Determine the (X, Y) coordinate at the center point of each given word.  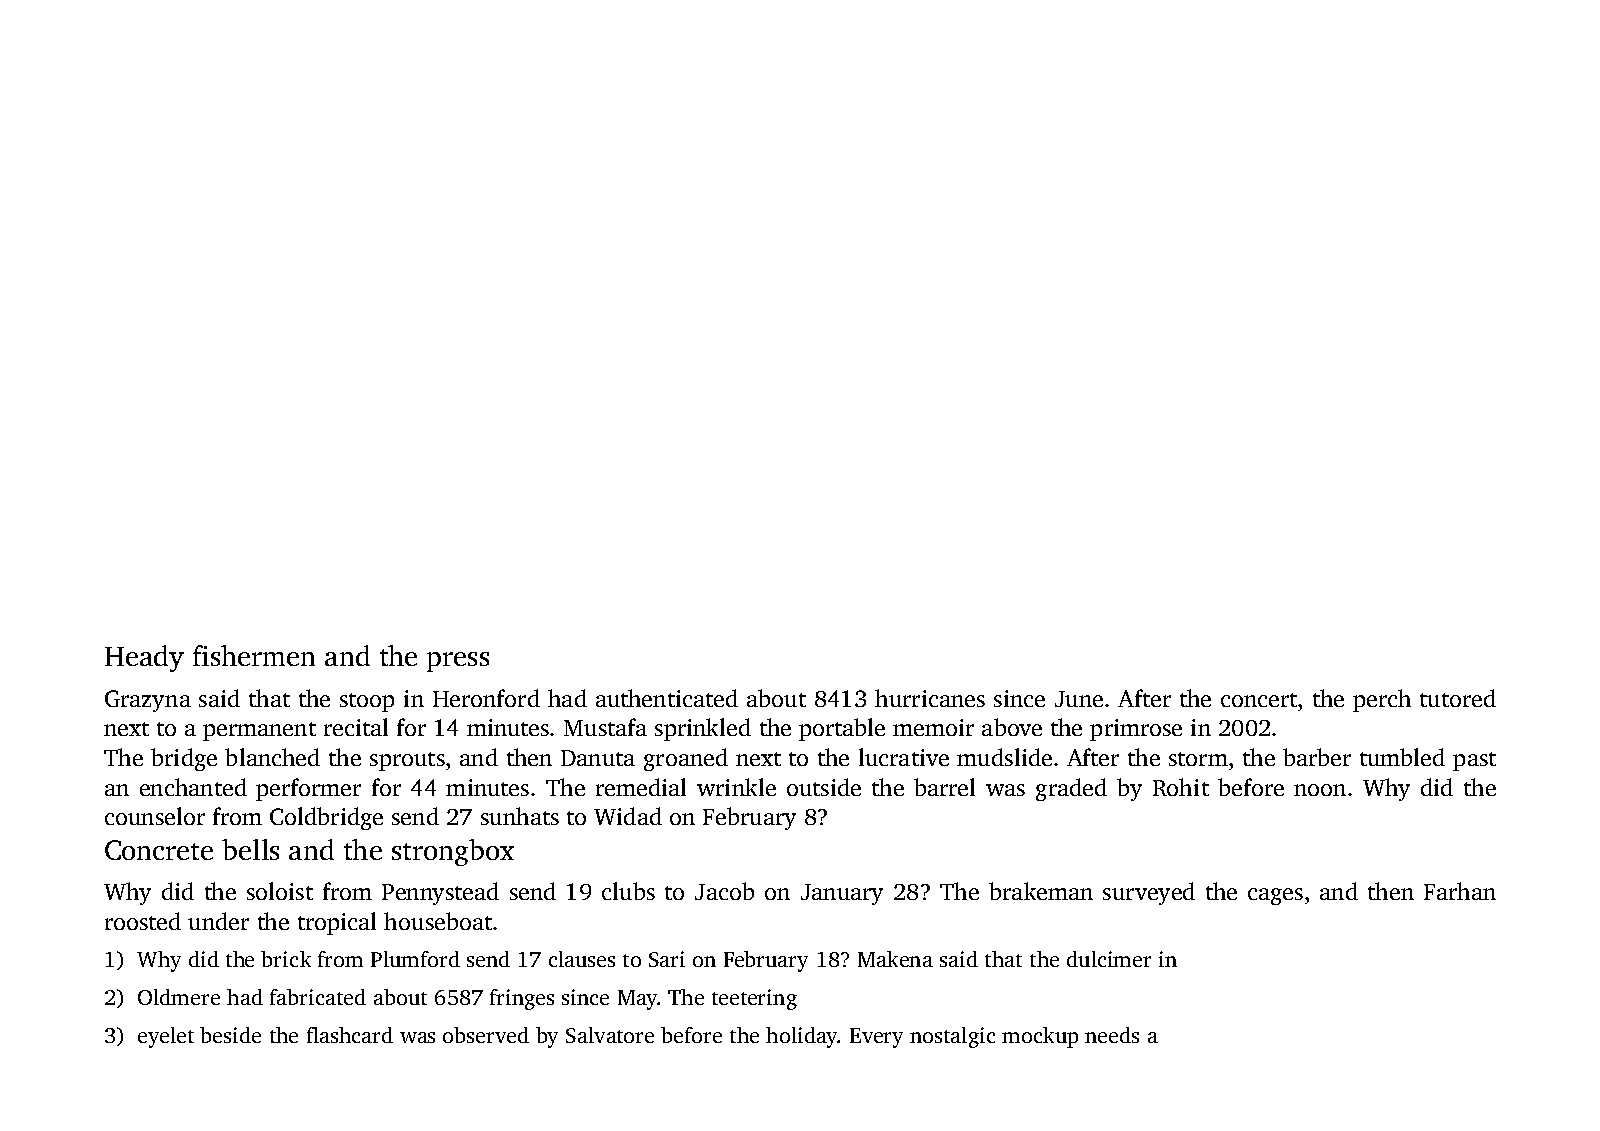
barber (1317, 757)
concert (1259, 700)
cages (1275, 896)
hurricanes (930, 698)
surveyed (1149, 893)
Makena (895, 959)
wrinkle (736, 787)
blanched (272, 757)
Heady (144, 658)
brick (286, 959)
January (842, 894)
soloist (280, 891)
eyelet (166, 1037)
